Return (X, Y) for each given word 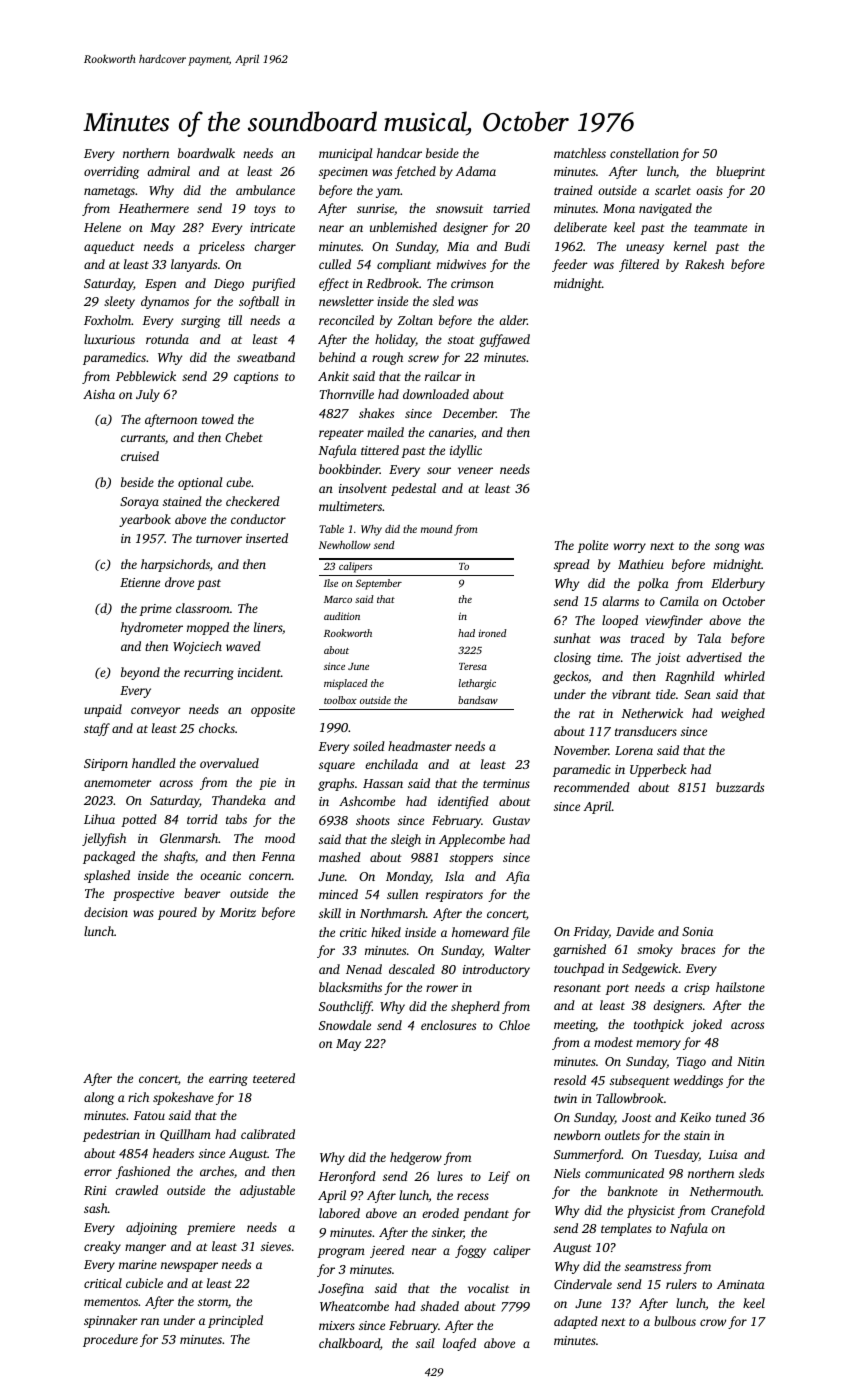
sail (425, 1343)
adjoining (151, 1228)
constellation (644, 153)
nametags (109, 192)
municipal (345, 154)
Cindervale (583, 1284)
